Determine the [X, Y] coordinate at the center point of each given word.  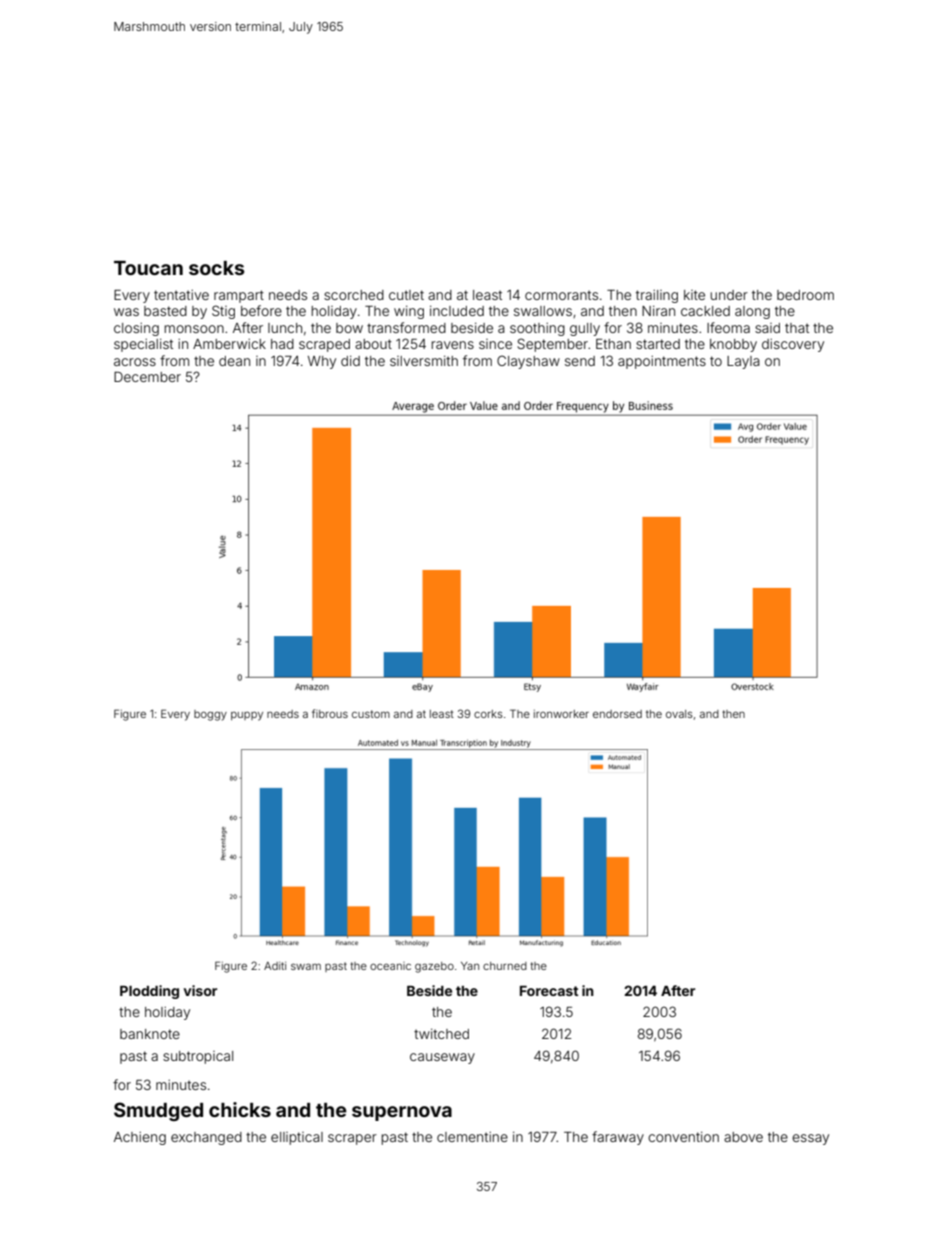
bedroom [805, 295]
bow [349, 328]
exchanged [206, 1138]
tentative [181, 295]
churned [505, 966]
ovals [679, 714]
